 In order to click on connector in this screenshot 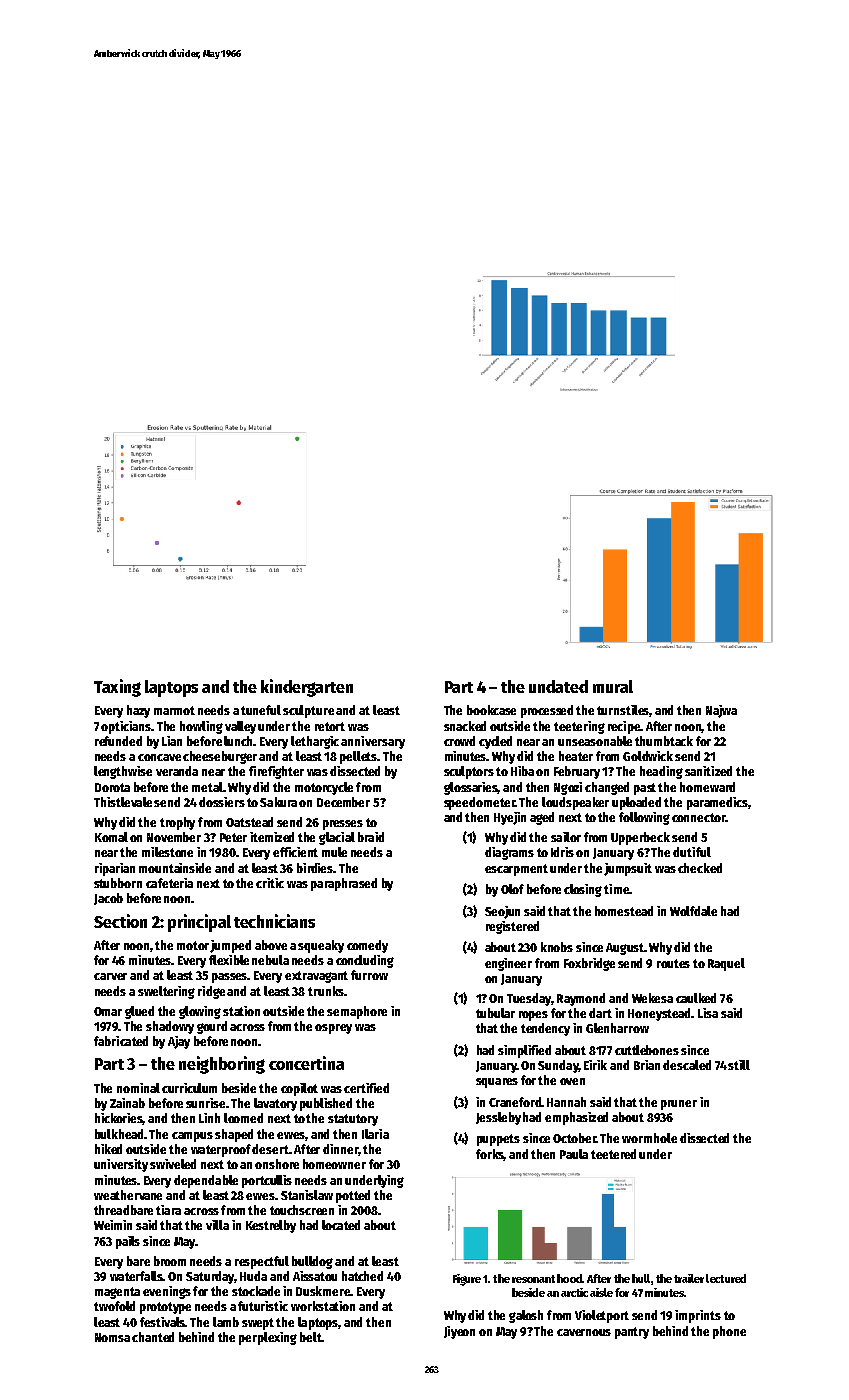, I will do `click(698, 817)`.
